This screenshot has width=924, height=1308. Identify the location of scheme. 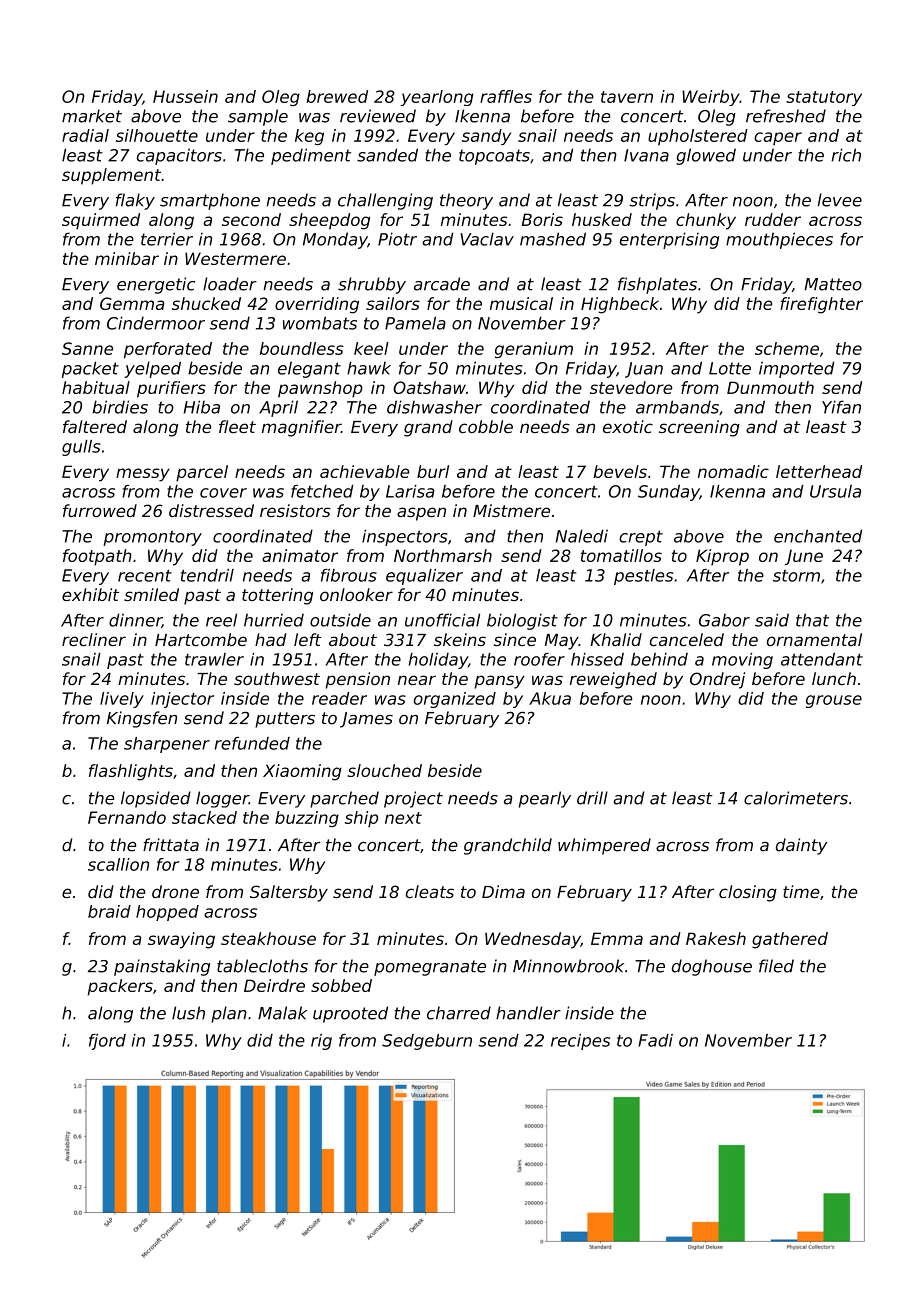
(787, 348).
